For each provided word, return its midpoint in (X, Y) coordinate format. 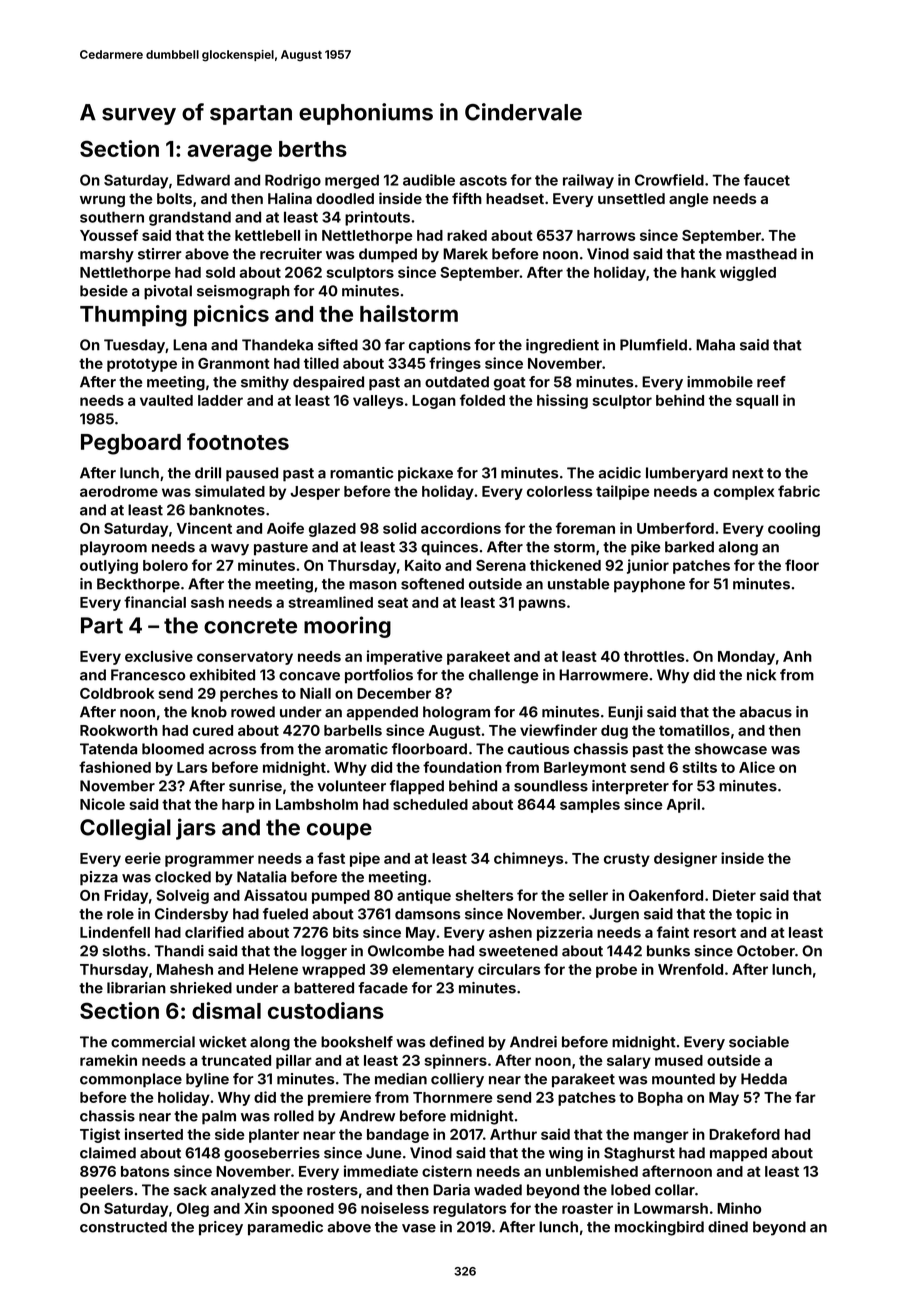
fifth (467, 198)
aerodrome (119, 491)
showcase (731, 749)
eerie (143, 858)
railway (588, 181)
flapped (417, 787)
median (401, 1079)
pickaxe (425, 474)
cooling (794, 529)
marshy (107, 255)
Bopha (660, 1099)
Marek (465, 254)
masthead (761, 254)
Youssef (109, 235)
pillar (294, 1061)
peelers (106, 1191)
